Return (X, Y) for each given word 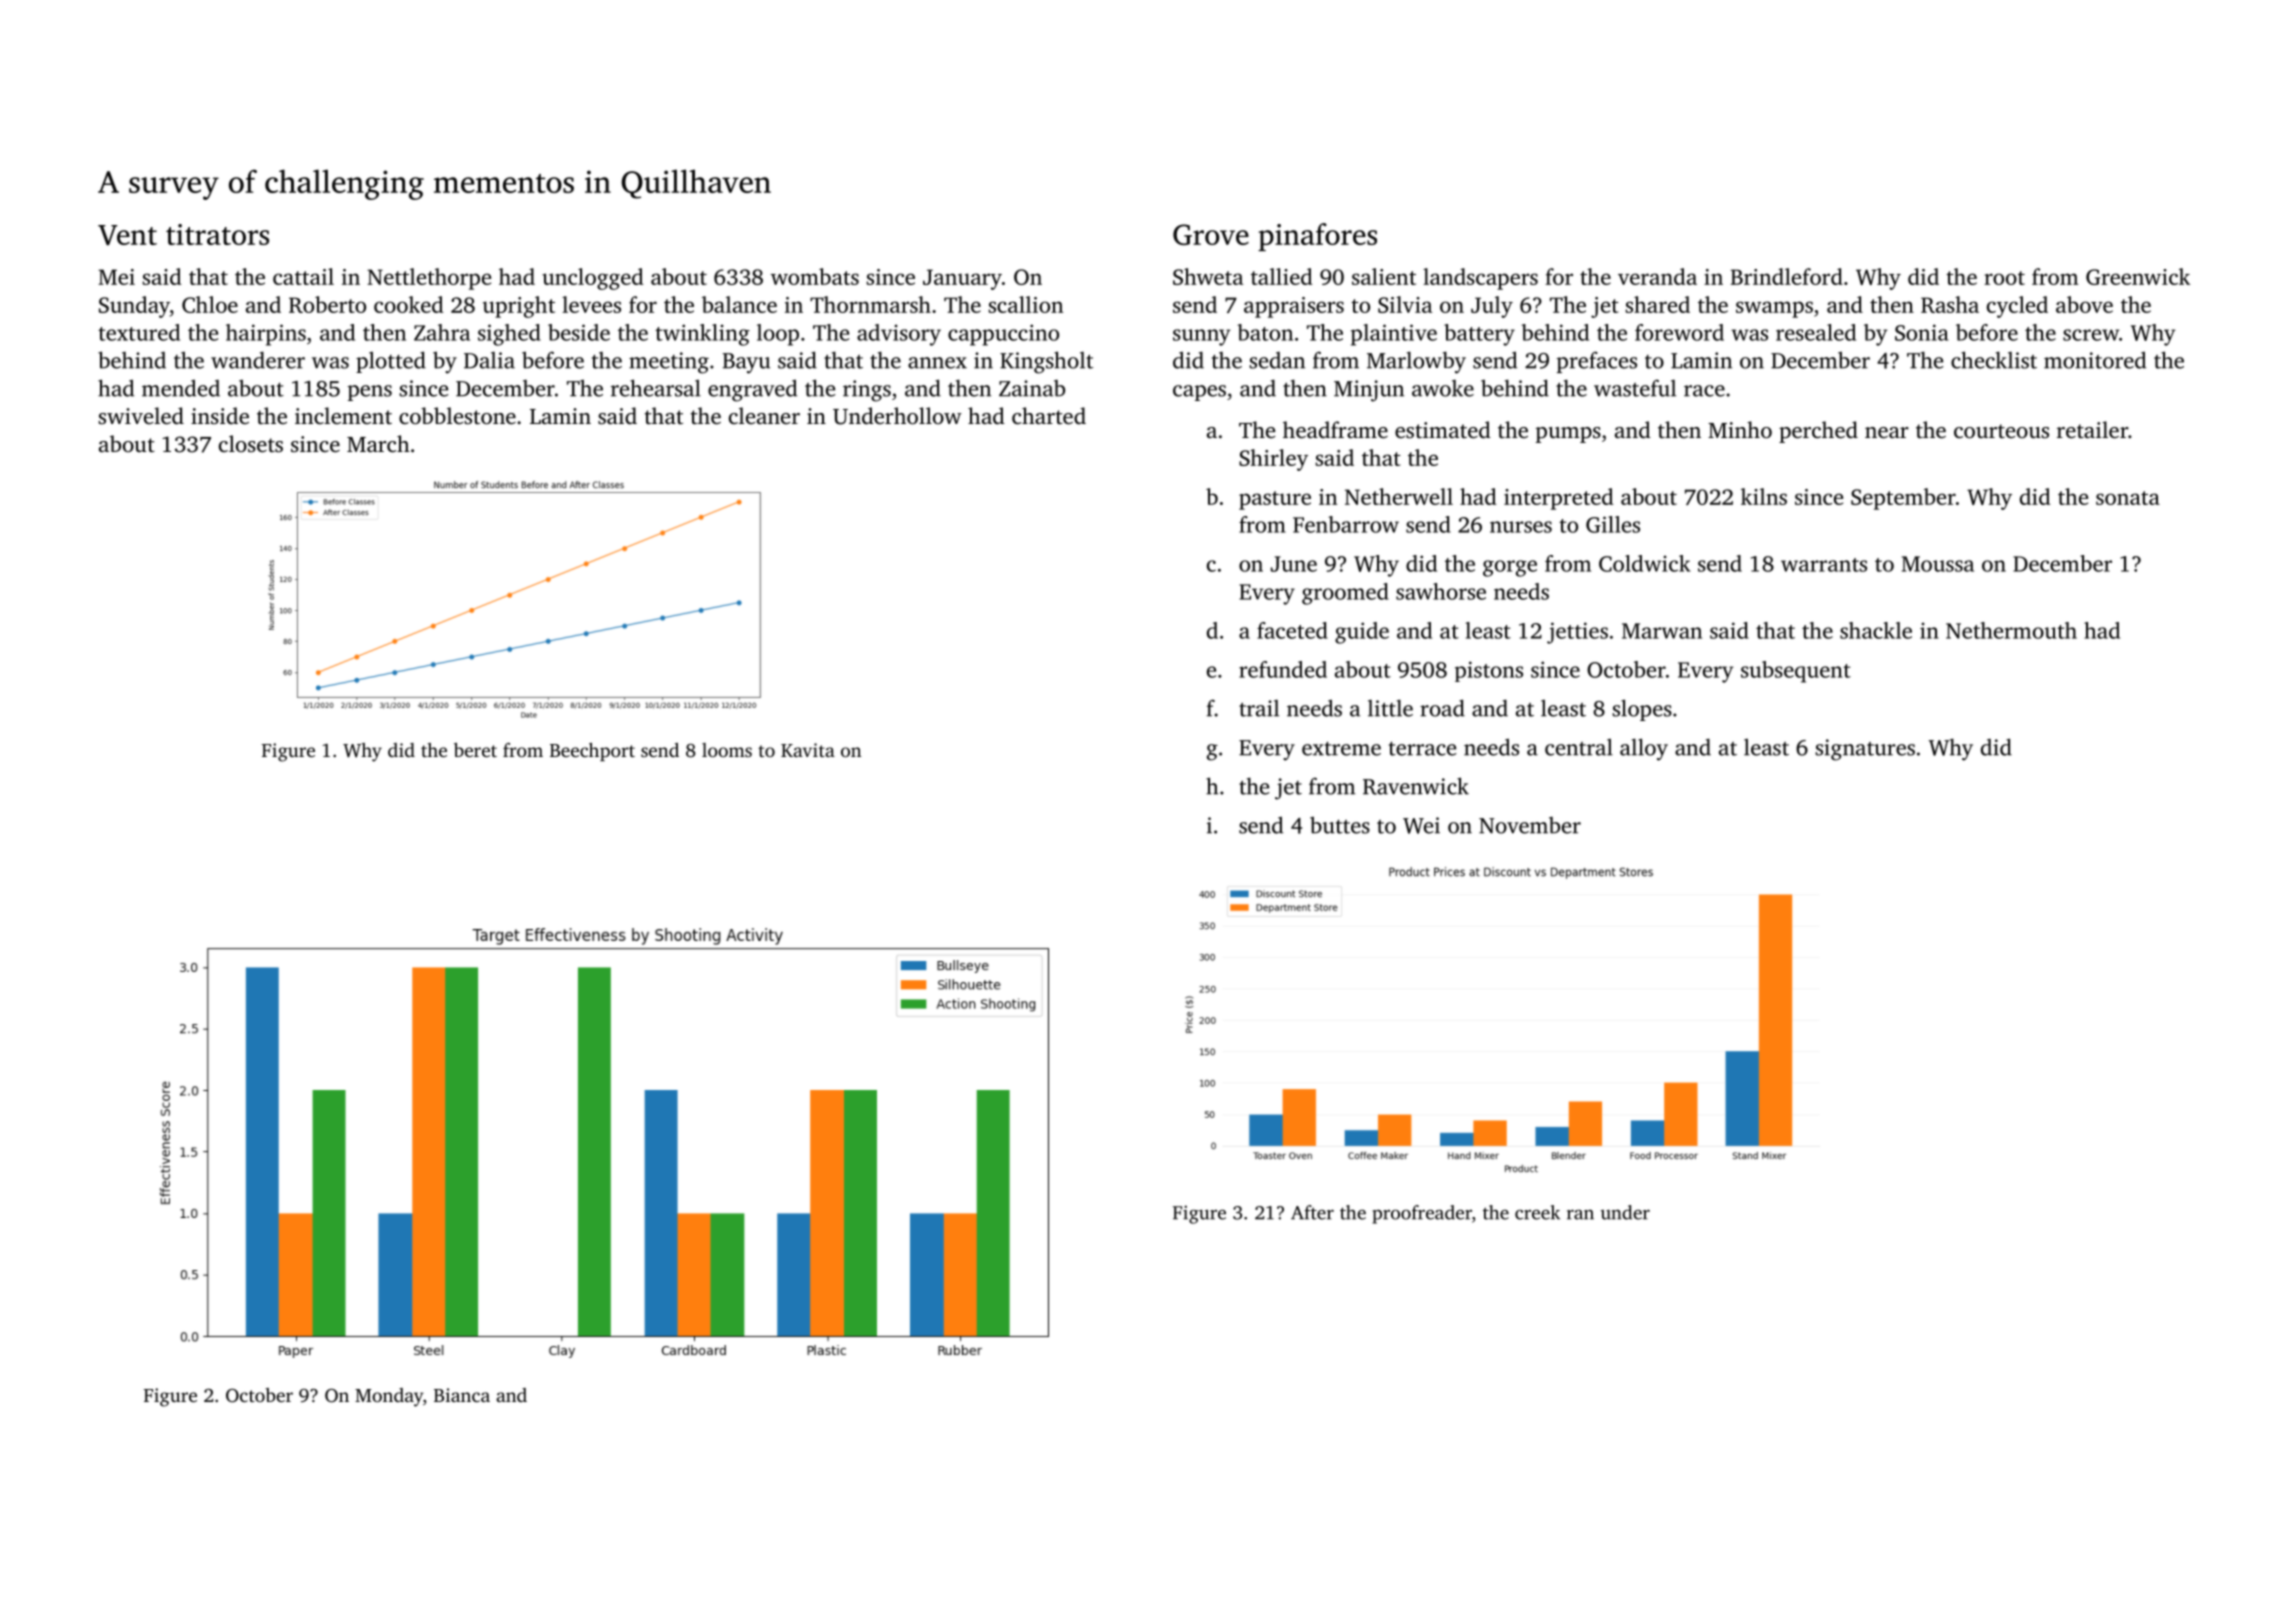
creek (1537, 1212)
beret (475, 750)
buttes (1340, 825)
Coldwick (1645, 563)
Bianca (462, 1395)
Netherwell (1399, 496)
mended (181, 388)
